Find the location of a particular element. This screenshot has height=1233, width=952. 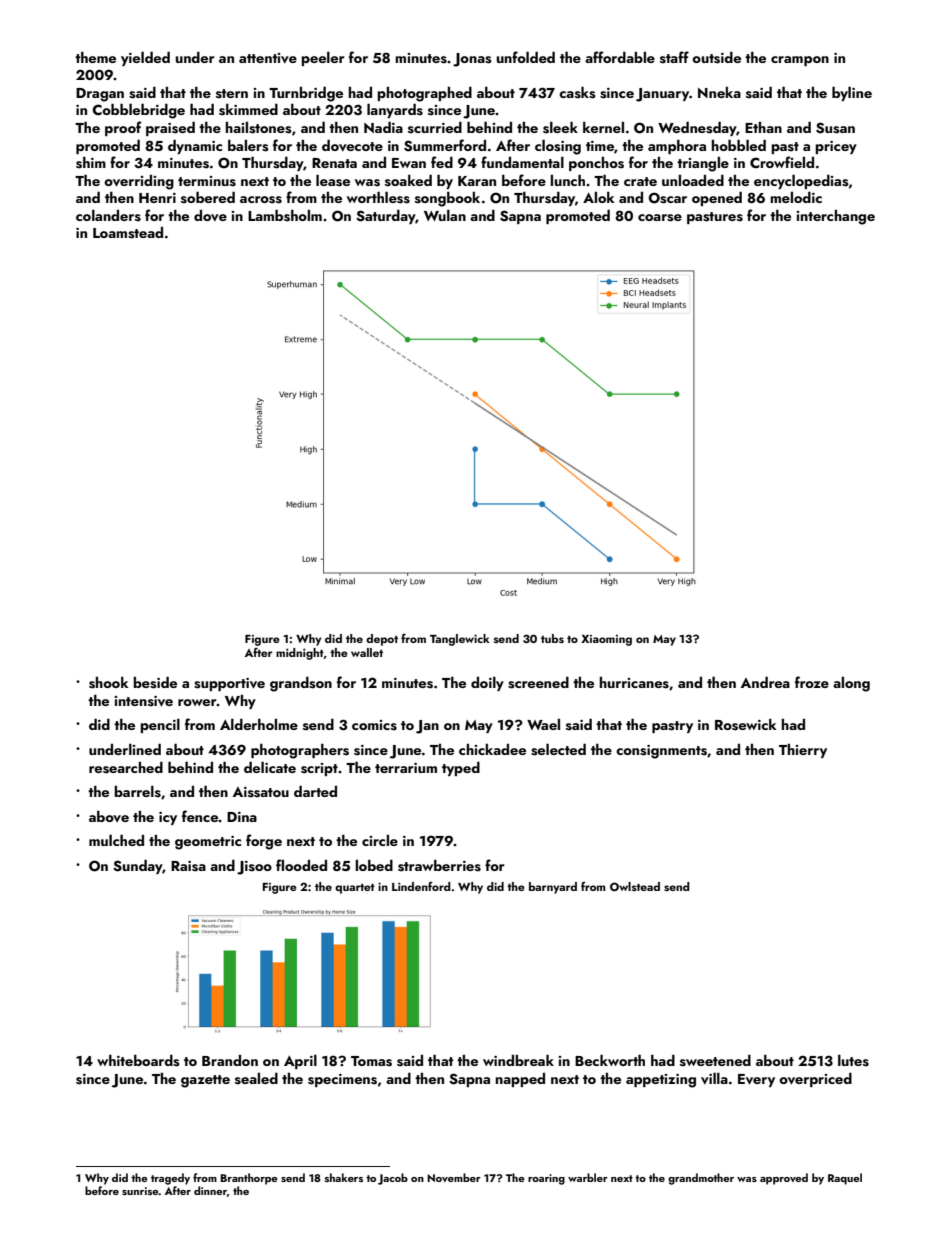

Jacob is located at coordinates (393, 1179).
